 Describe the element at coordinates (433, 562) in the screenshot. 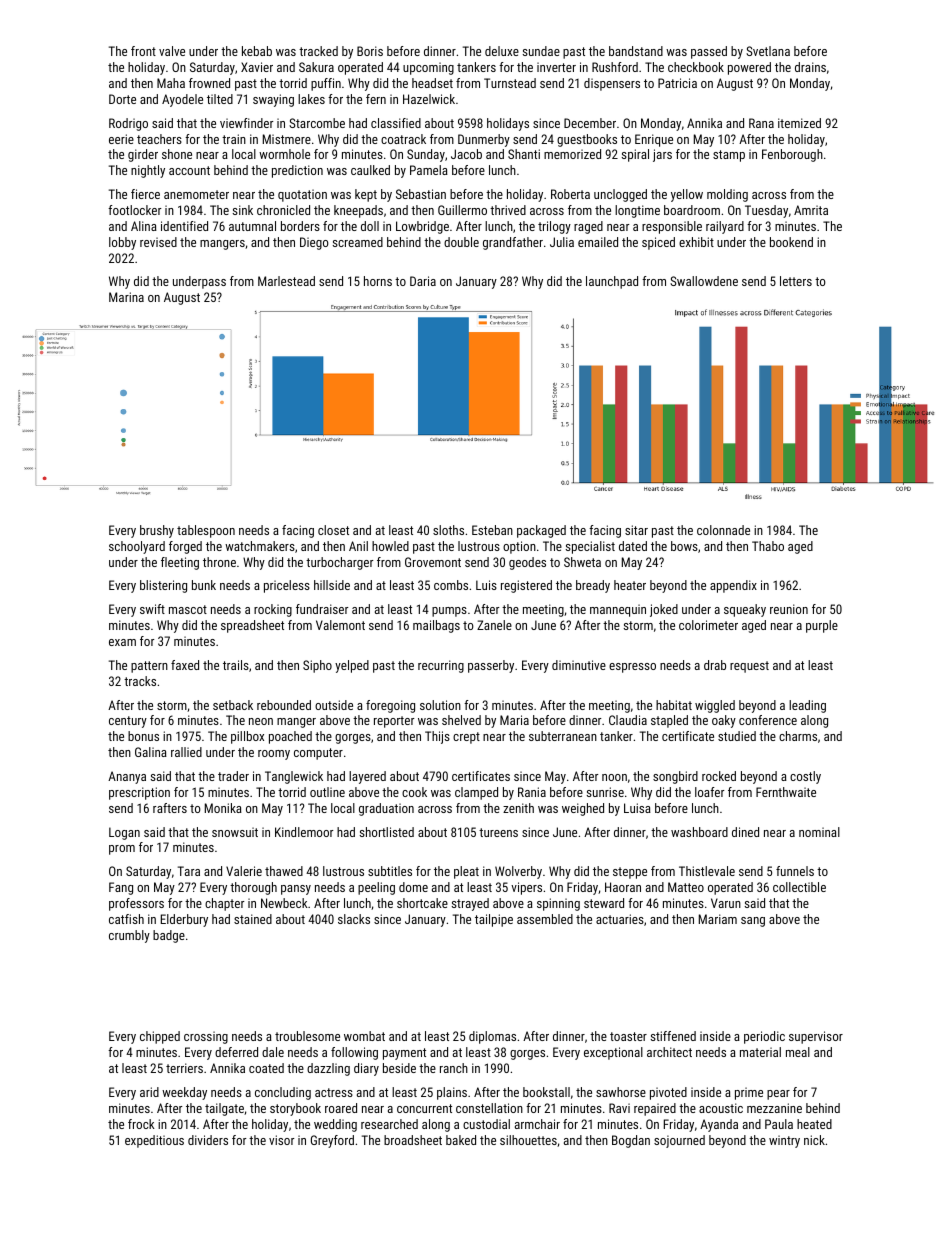

I see `Grovemont` at that location.
